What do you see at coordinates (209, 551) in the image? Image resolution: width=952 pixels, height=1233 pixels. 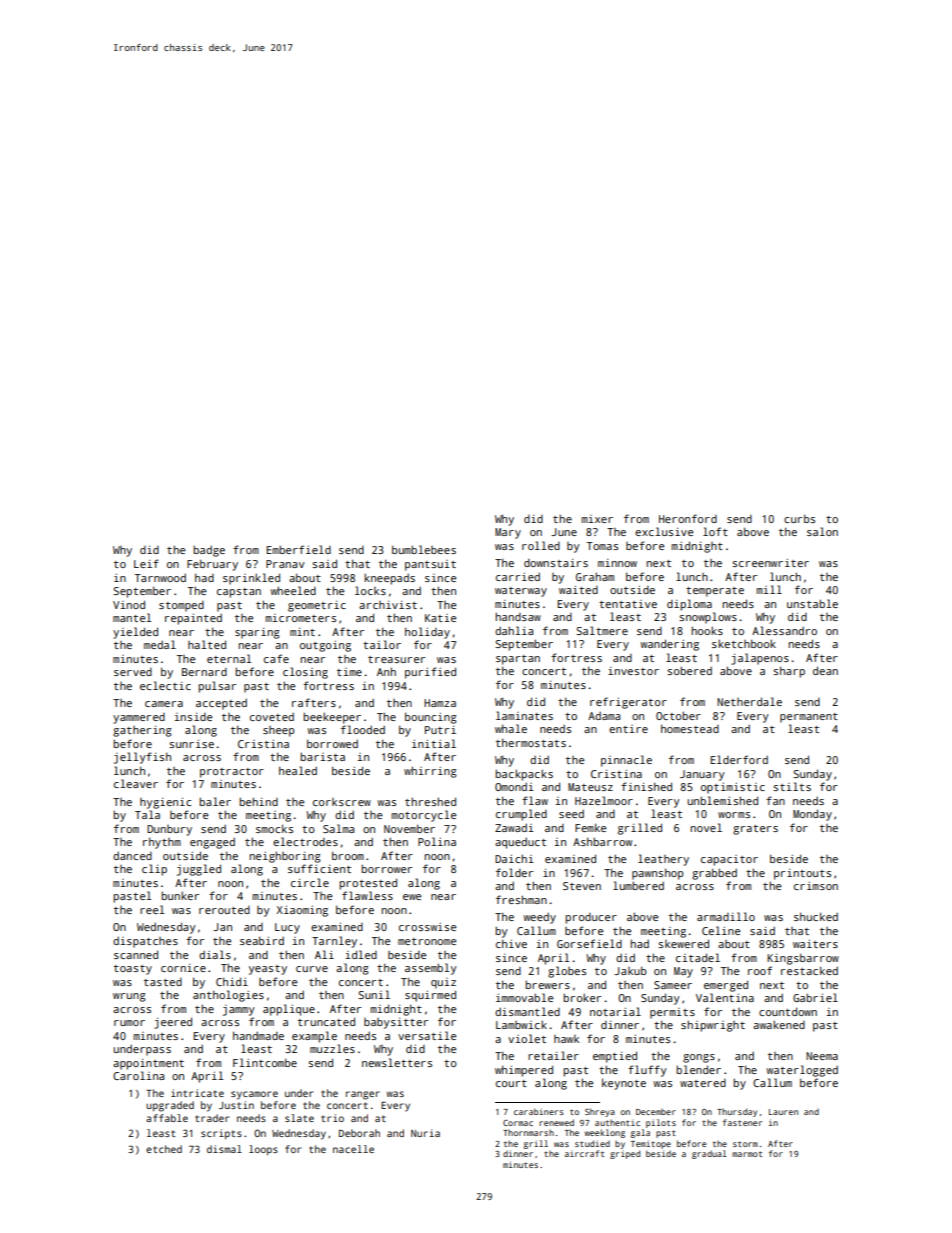 I see `badge` at bounding box center [209, 551].
